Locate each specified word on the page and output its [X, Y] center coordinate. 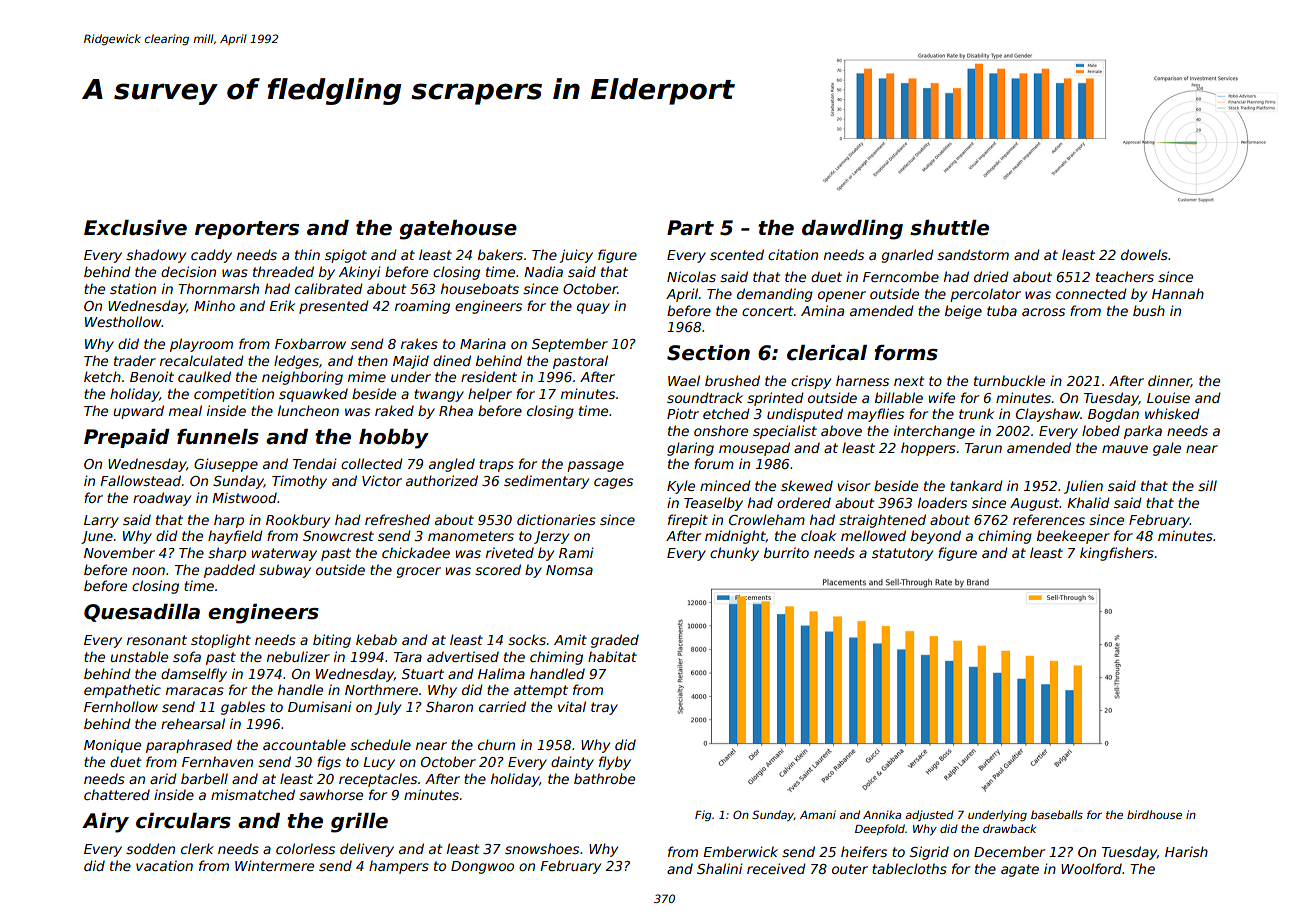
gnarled [908, 256]
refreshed [397, 519]
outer [850, 869]
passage [595, 466]
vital [572, 706]
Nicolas [691, 276]
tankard [976, 485]
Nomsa [569, 570]
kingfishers [1117, 554]
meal [185, 410]
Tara [408, 657]
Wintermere [274, 865]
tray [604, 708]
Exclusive [135, 228]
